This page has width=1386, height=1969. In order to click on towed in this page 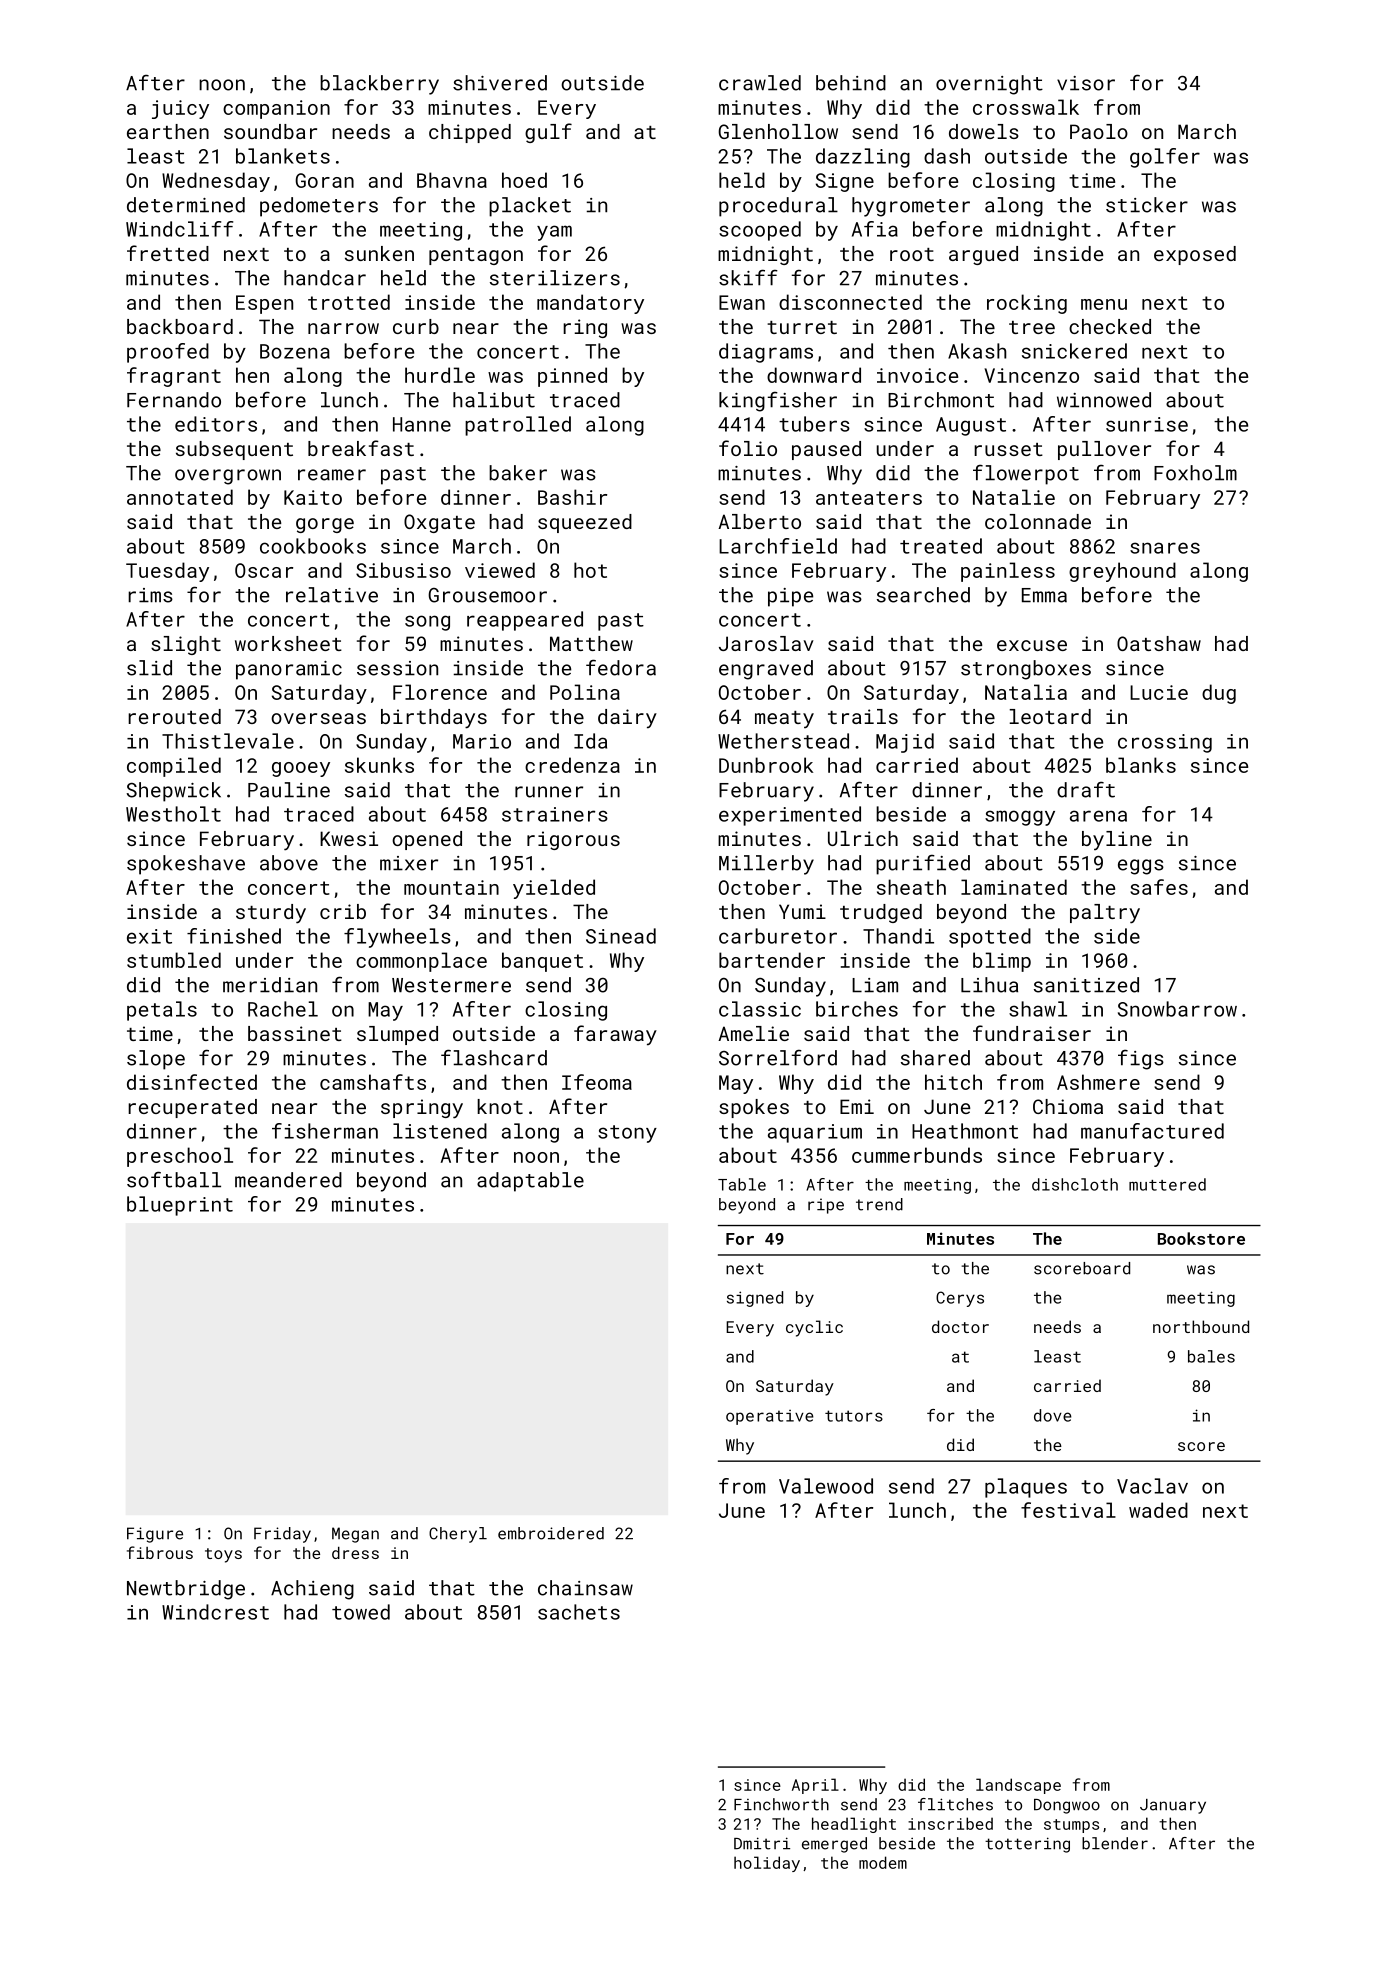, I will do `click(361, 1612)`.
